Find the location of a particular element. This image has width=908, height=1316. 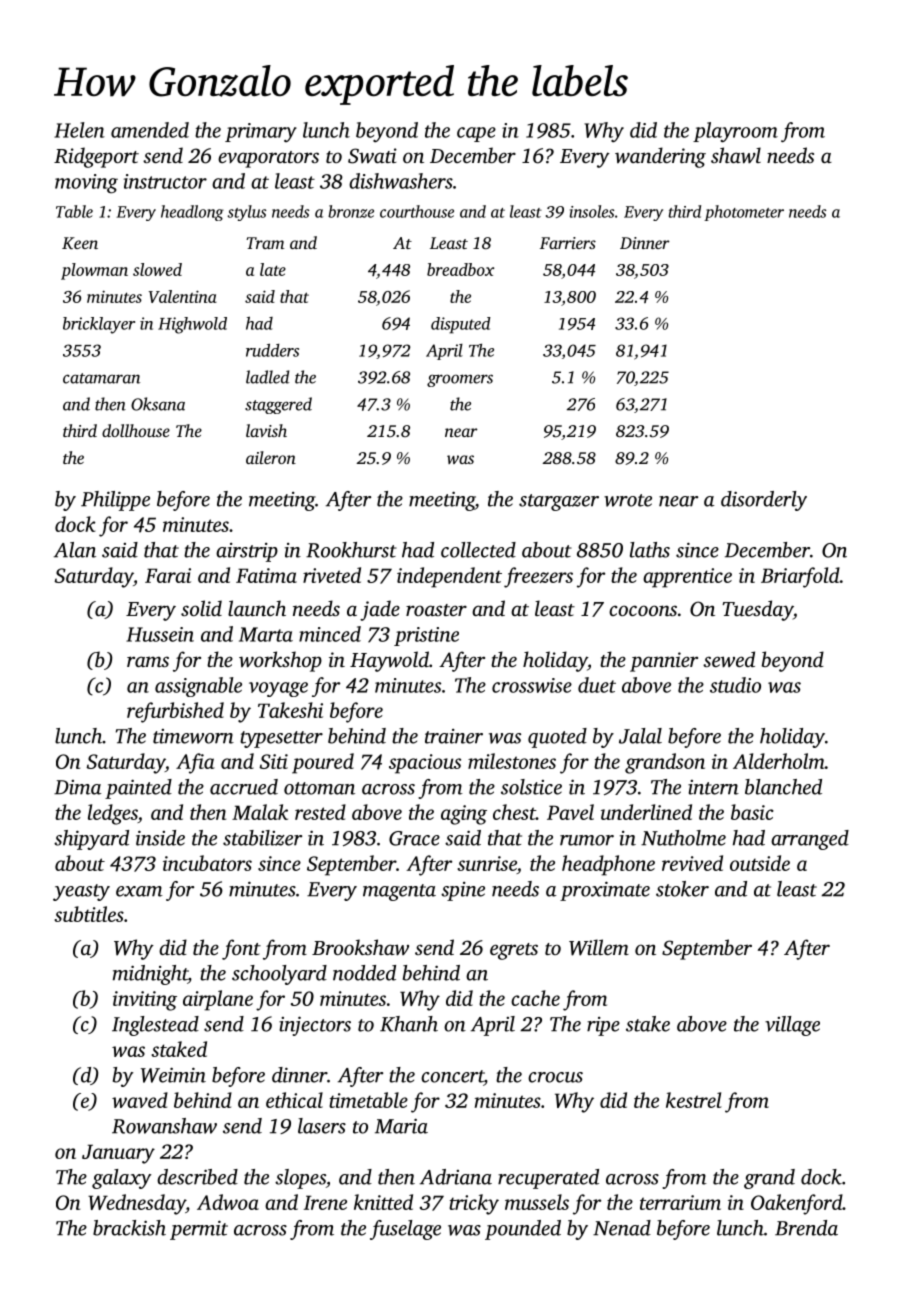

aileron is located at coordinates (271, 457).
